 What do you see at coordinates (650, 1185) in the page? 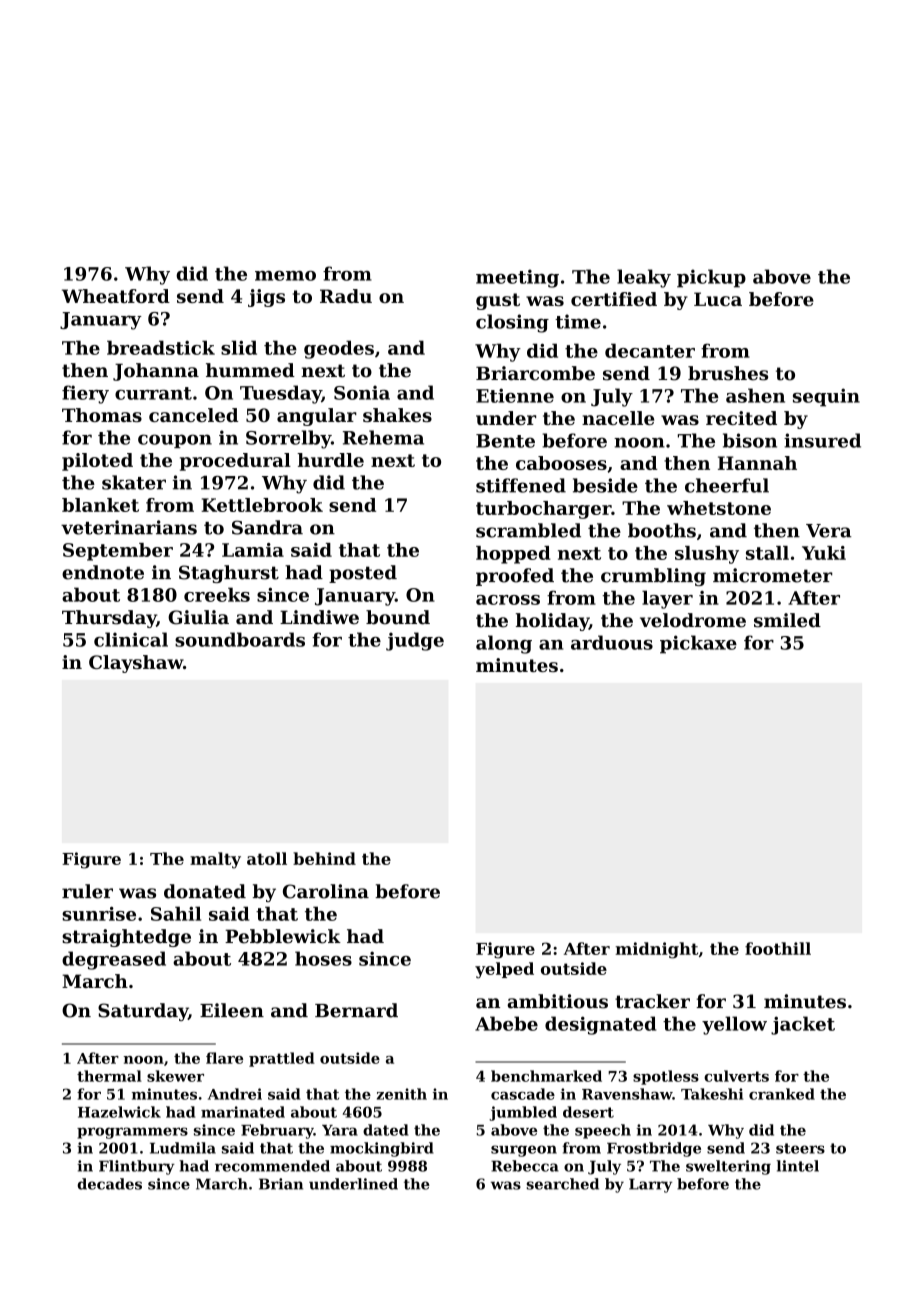
I see `Larry` at bounding box center [650, 1185].
